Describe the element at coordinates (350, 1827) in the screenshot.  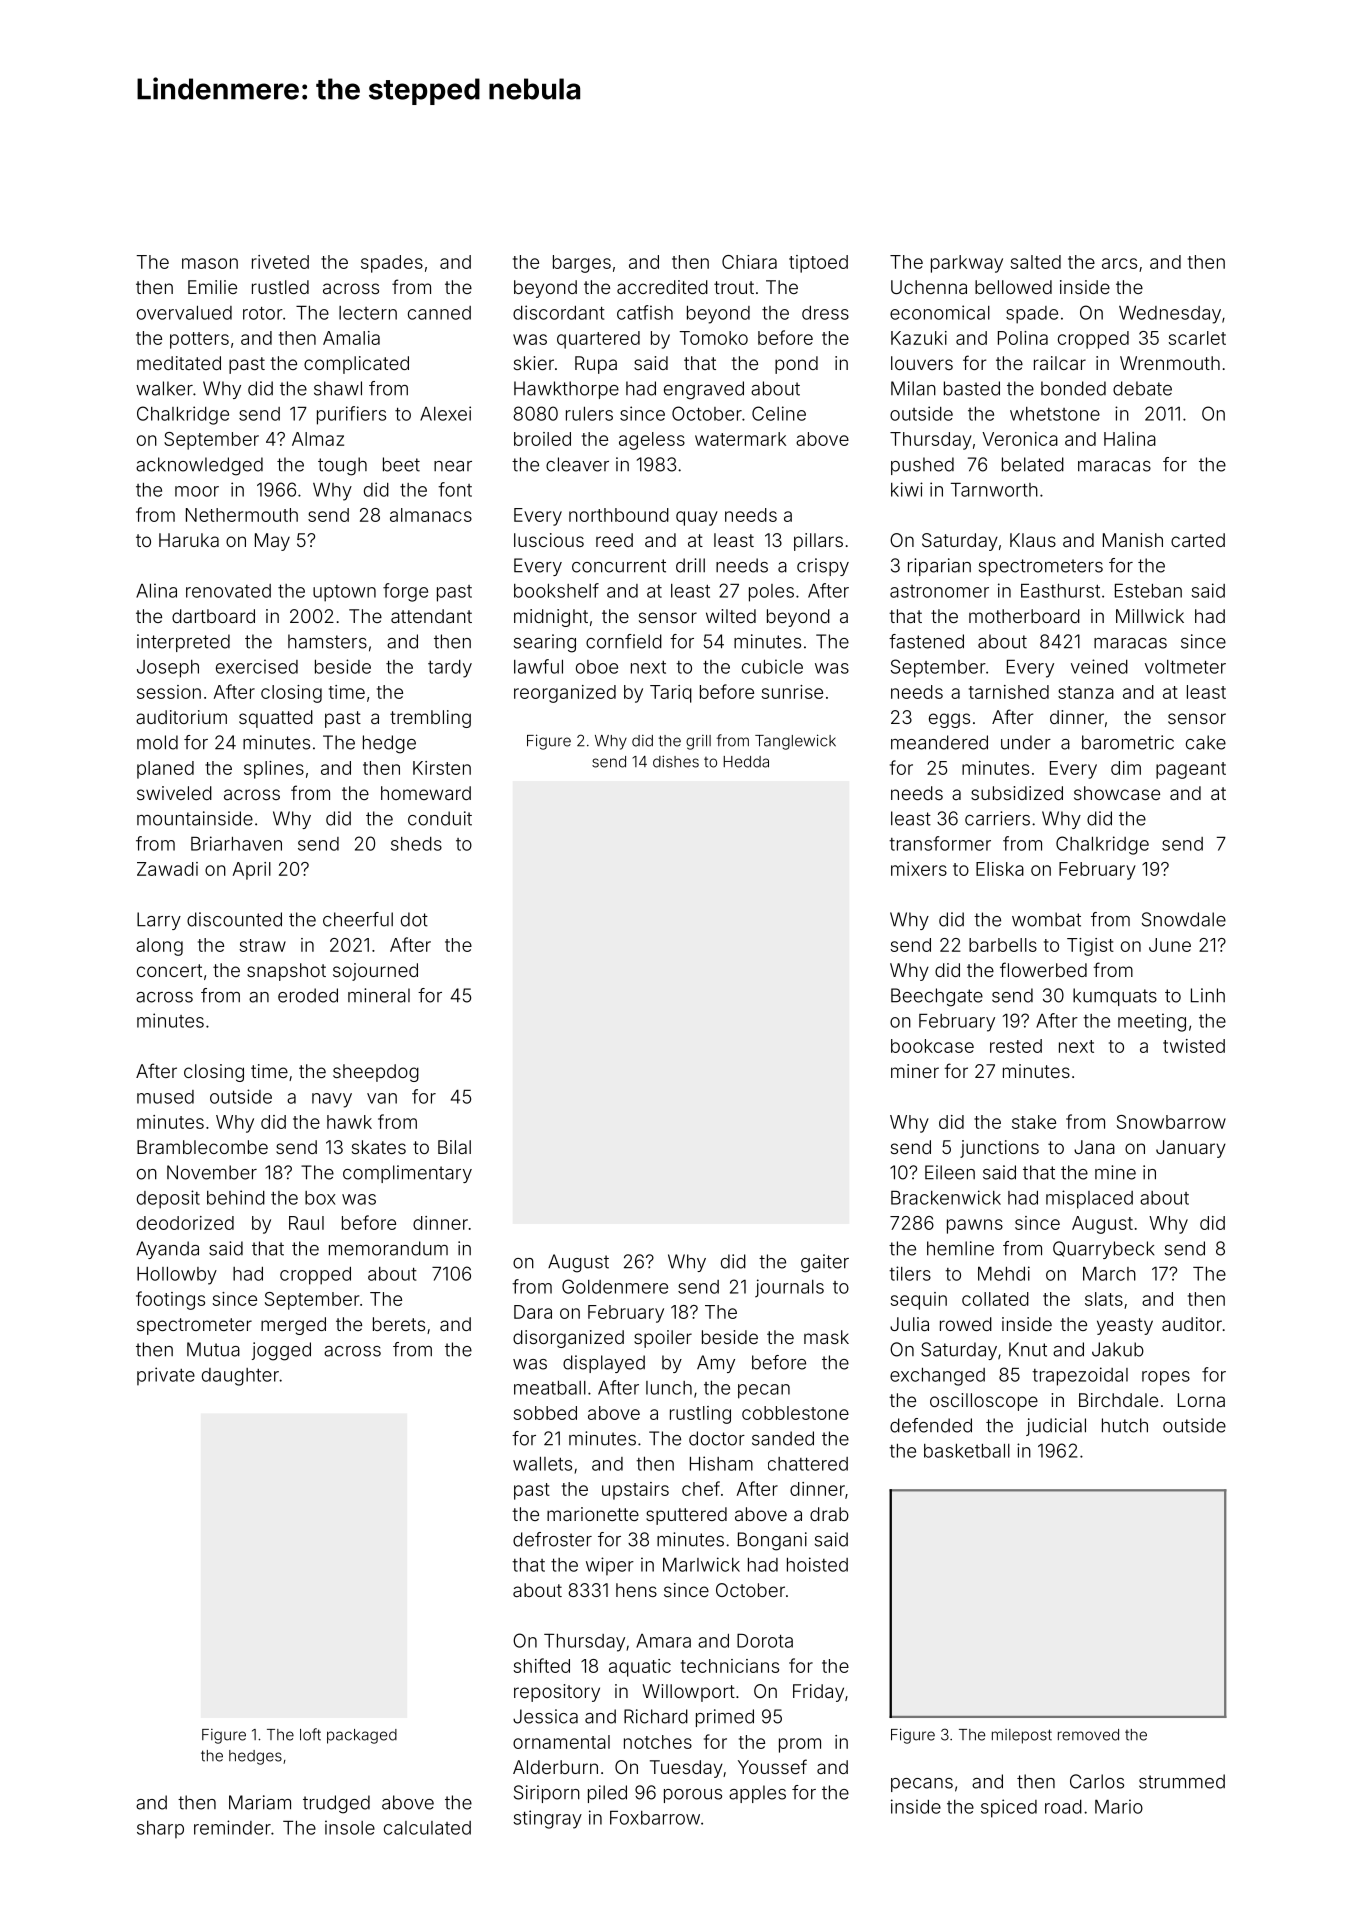
I see `insole` at that location.
